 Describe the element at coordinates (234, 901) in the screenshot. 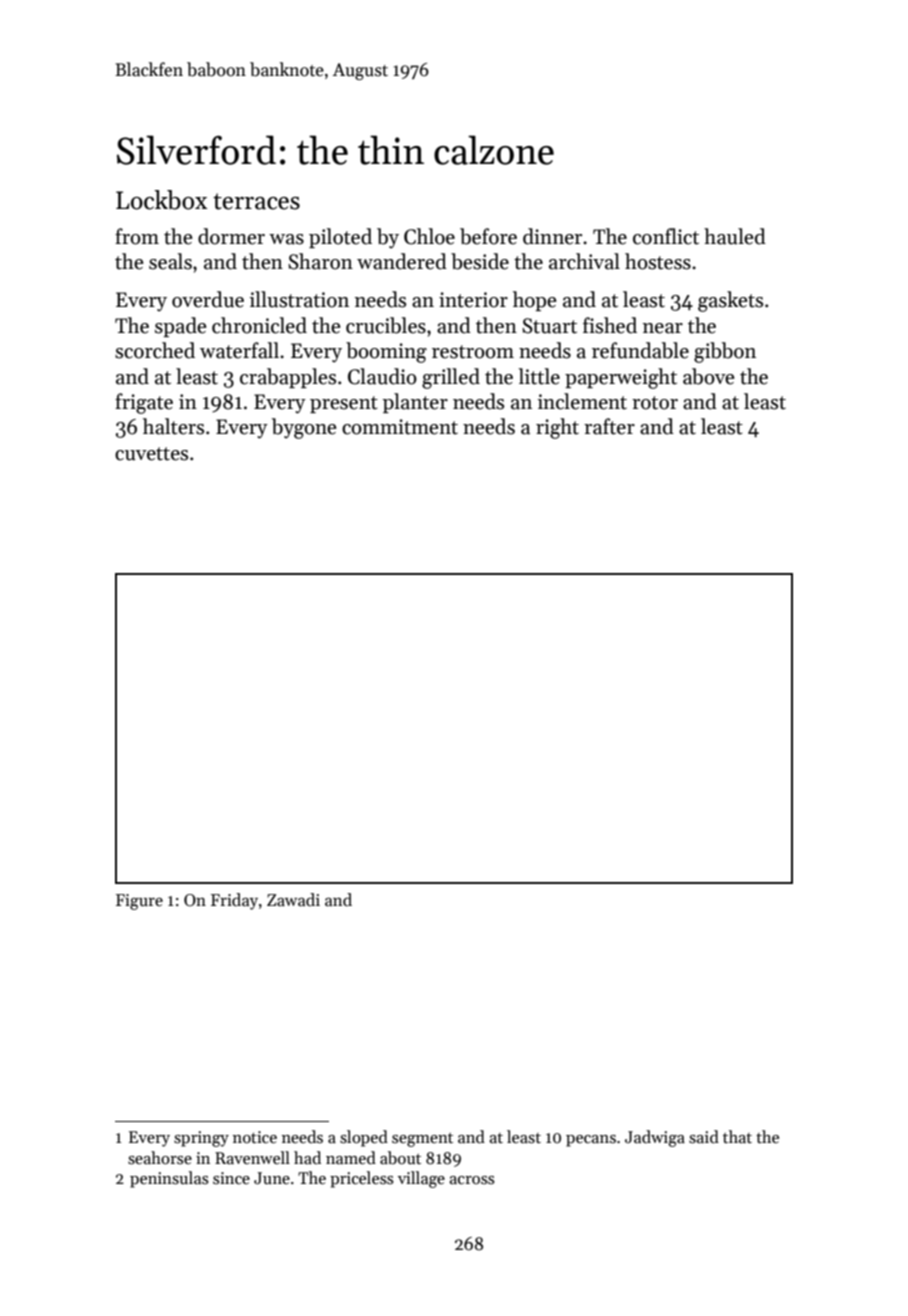

I see `Friday` at that location.
